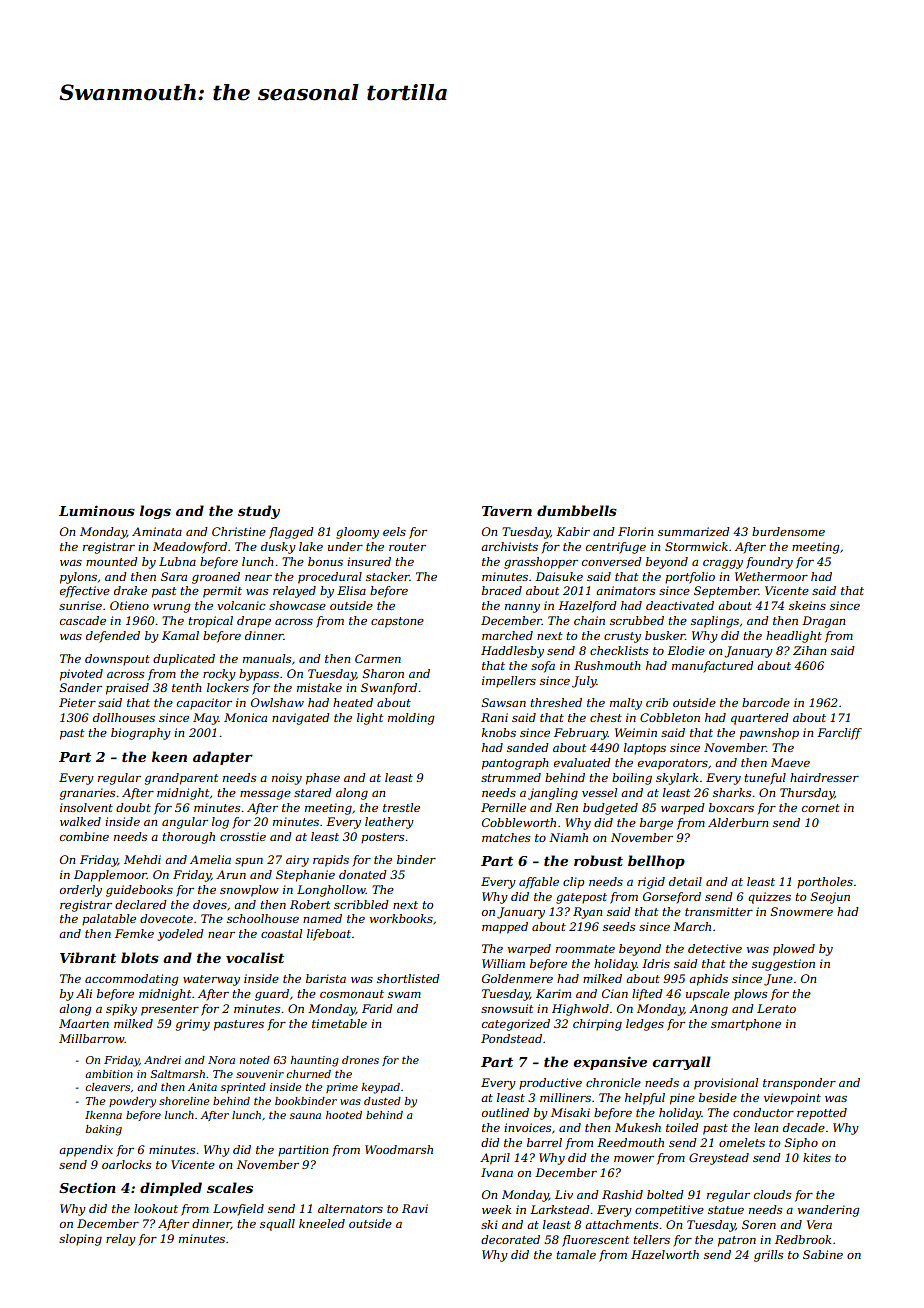 The height and width of the document is (1308, 924). I want to click on doubt, so click(133, 807).
